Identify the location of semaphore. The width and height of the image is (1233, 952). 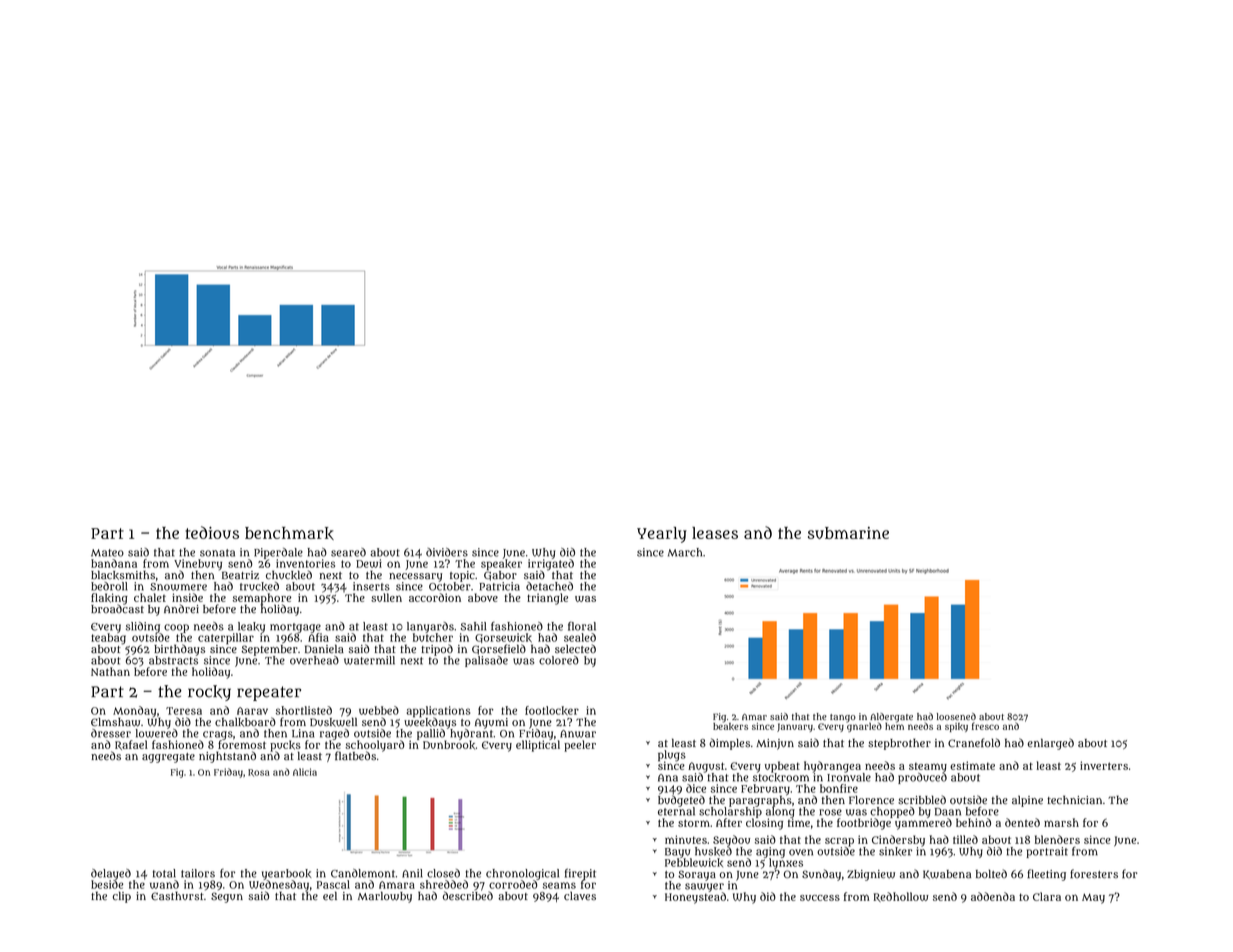
(262, 598).
